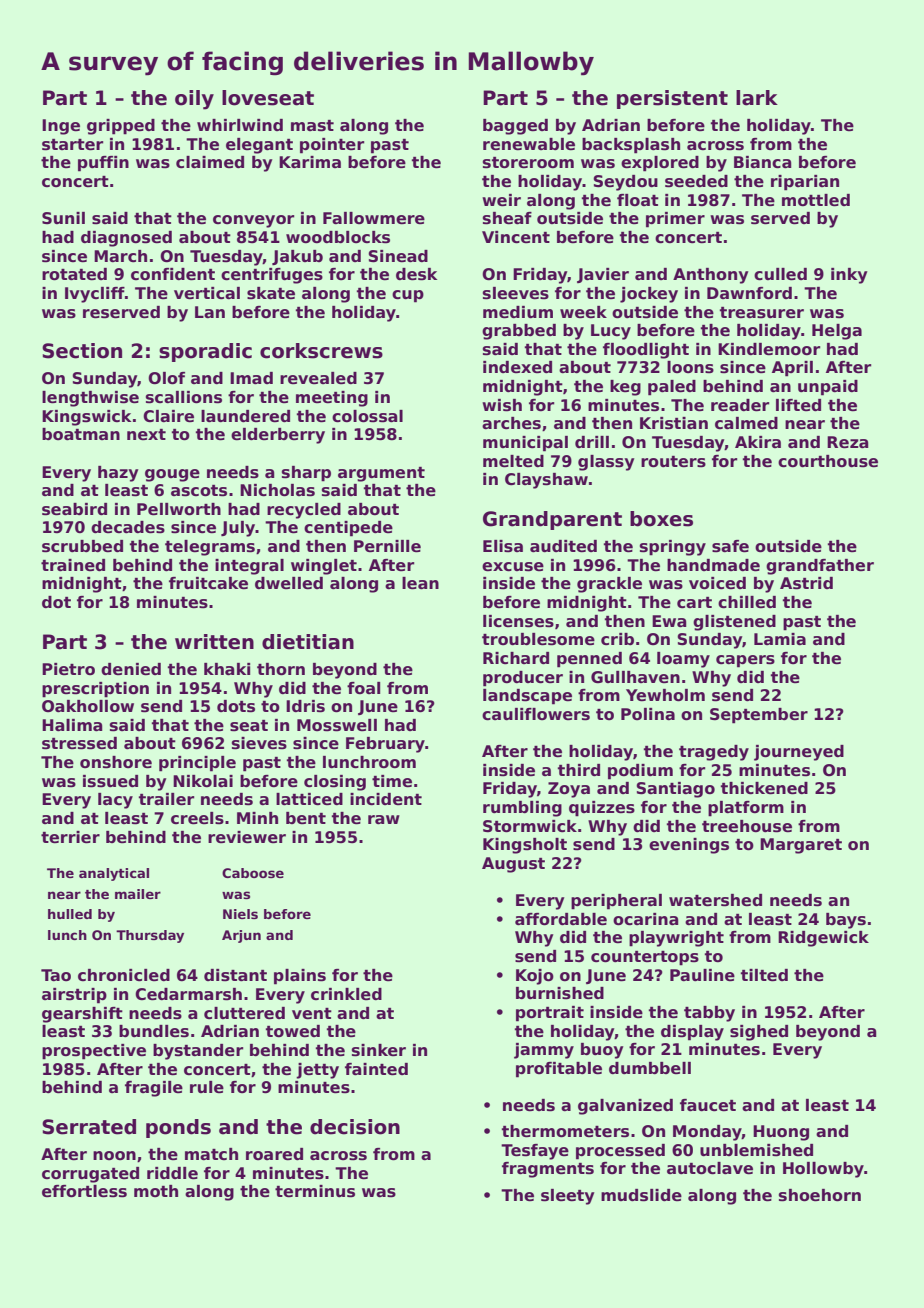 This image has width=924, height=1308. Describe the element at coordinates (89, 1127) in the image. I see `Serrated` at that location.
